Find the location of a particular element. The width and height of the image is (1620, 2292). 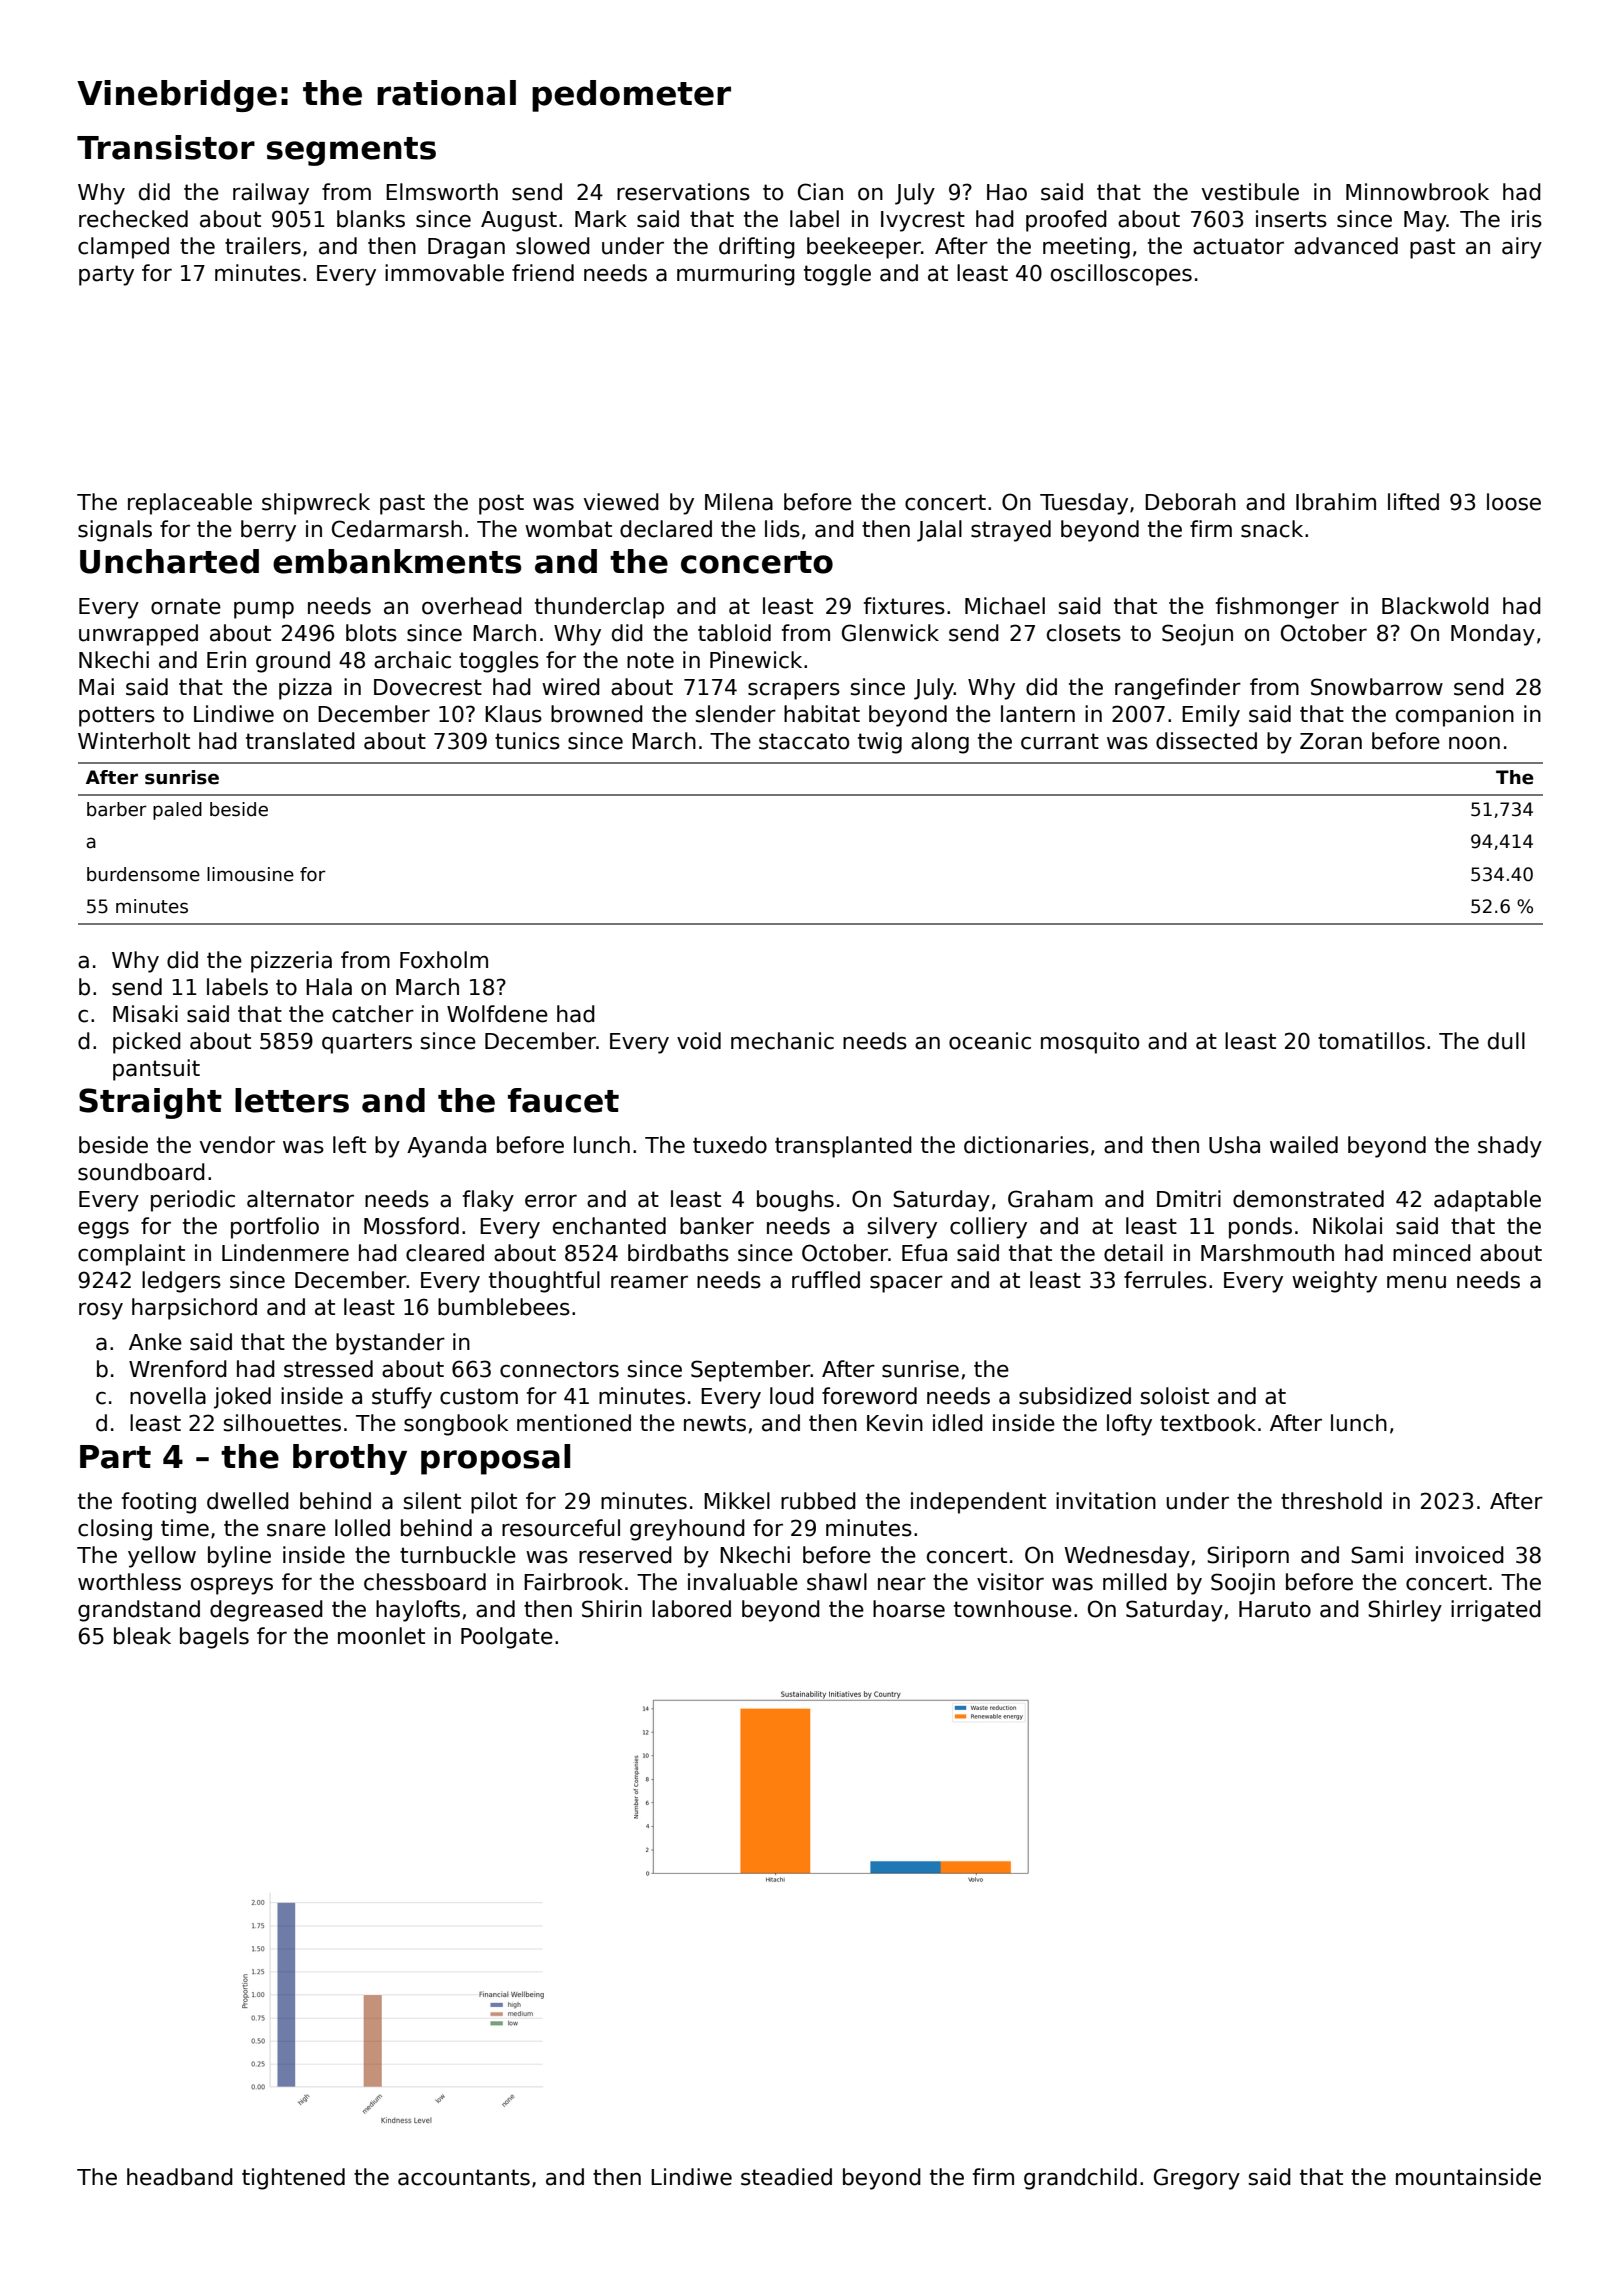

Wolfdene is located at coordinates (497, 1014).
